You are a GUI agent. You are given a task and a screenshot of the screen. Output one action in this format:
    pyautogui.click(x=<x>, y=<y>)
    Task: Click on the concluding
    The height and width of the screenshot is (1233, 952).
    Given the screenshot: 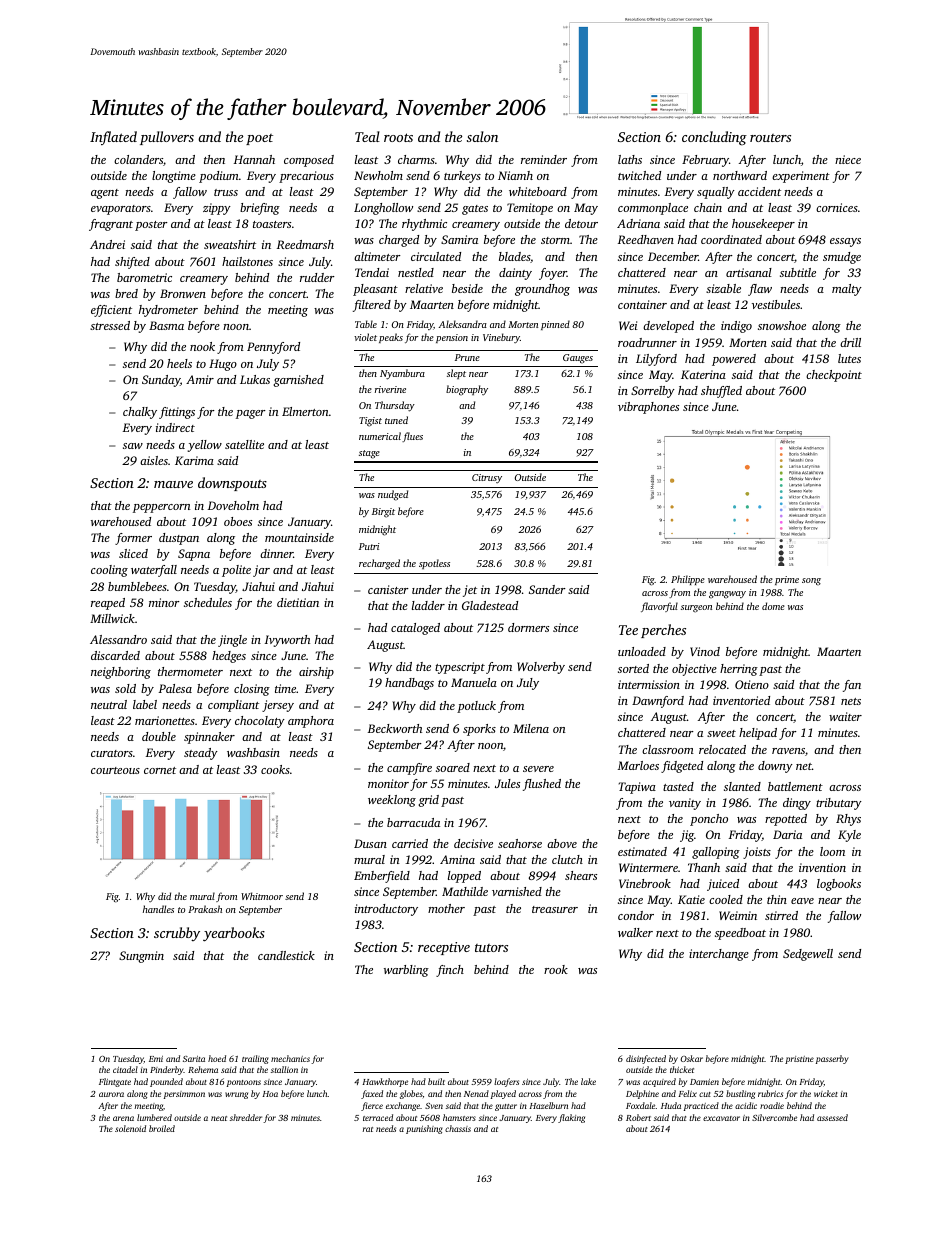 What is the action you would take?
    pyautogui.click(x=714, y=138)
